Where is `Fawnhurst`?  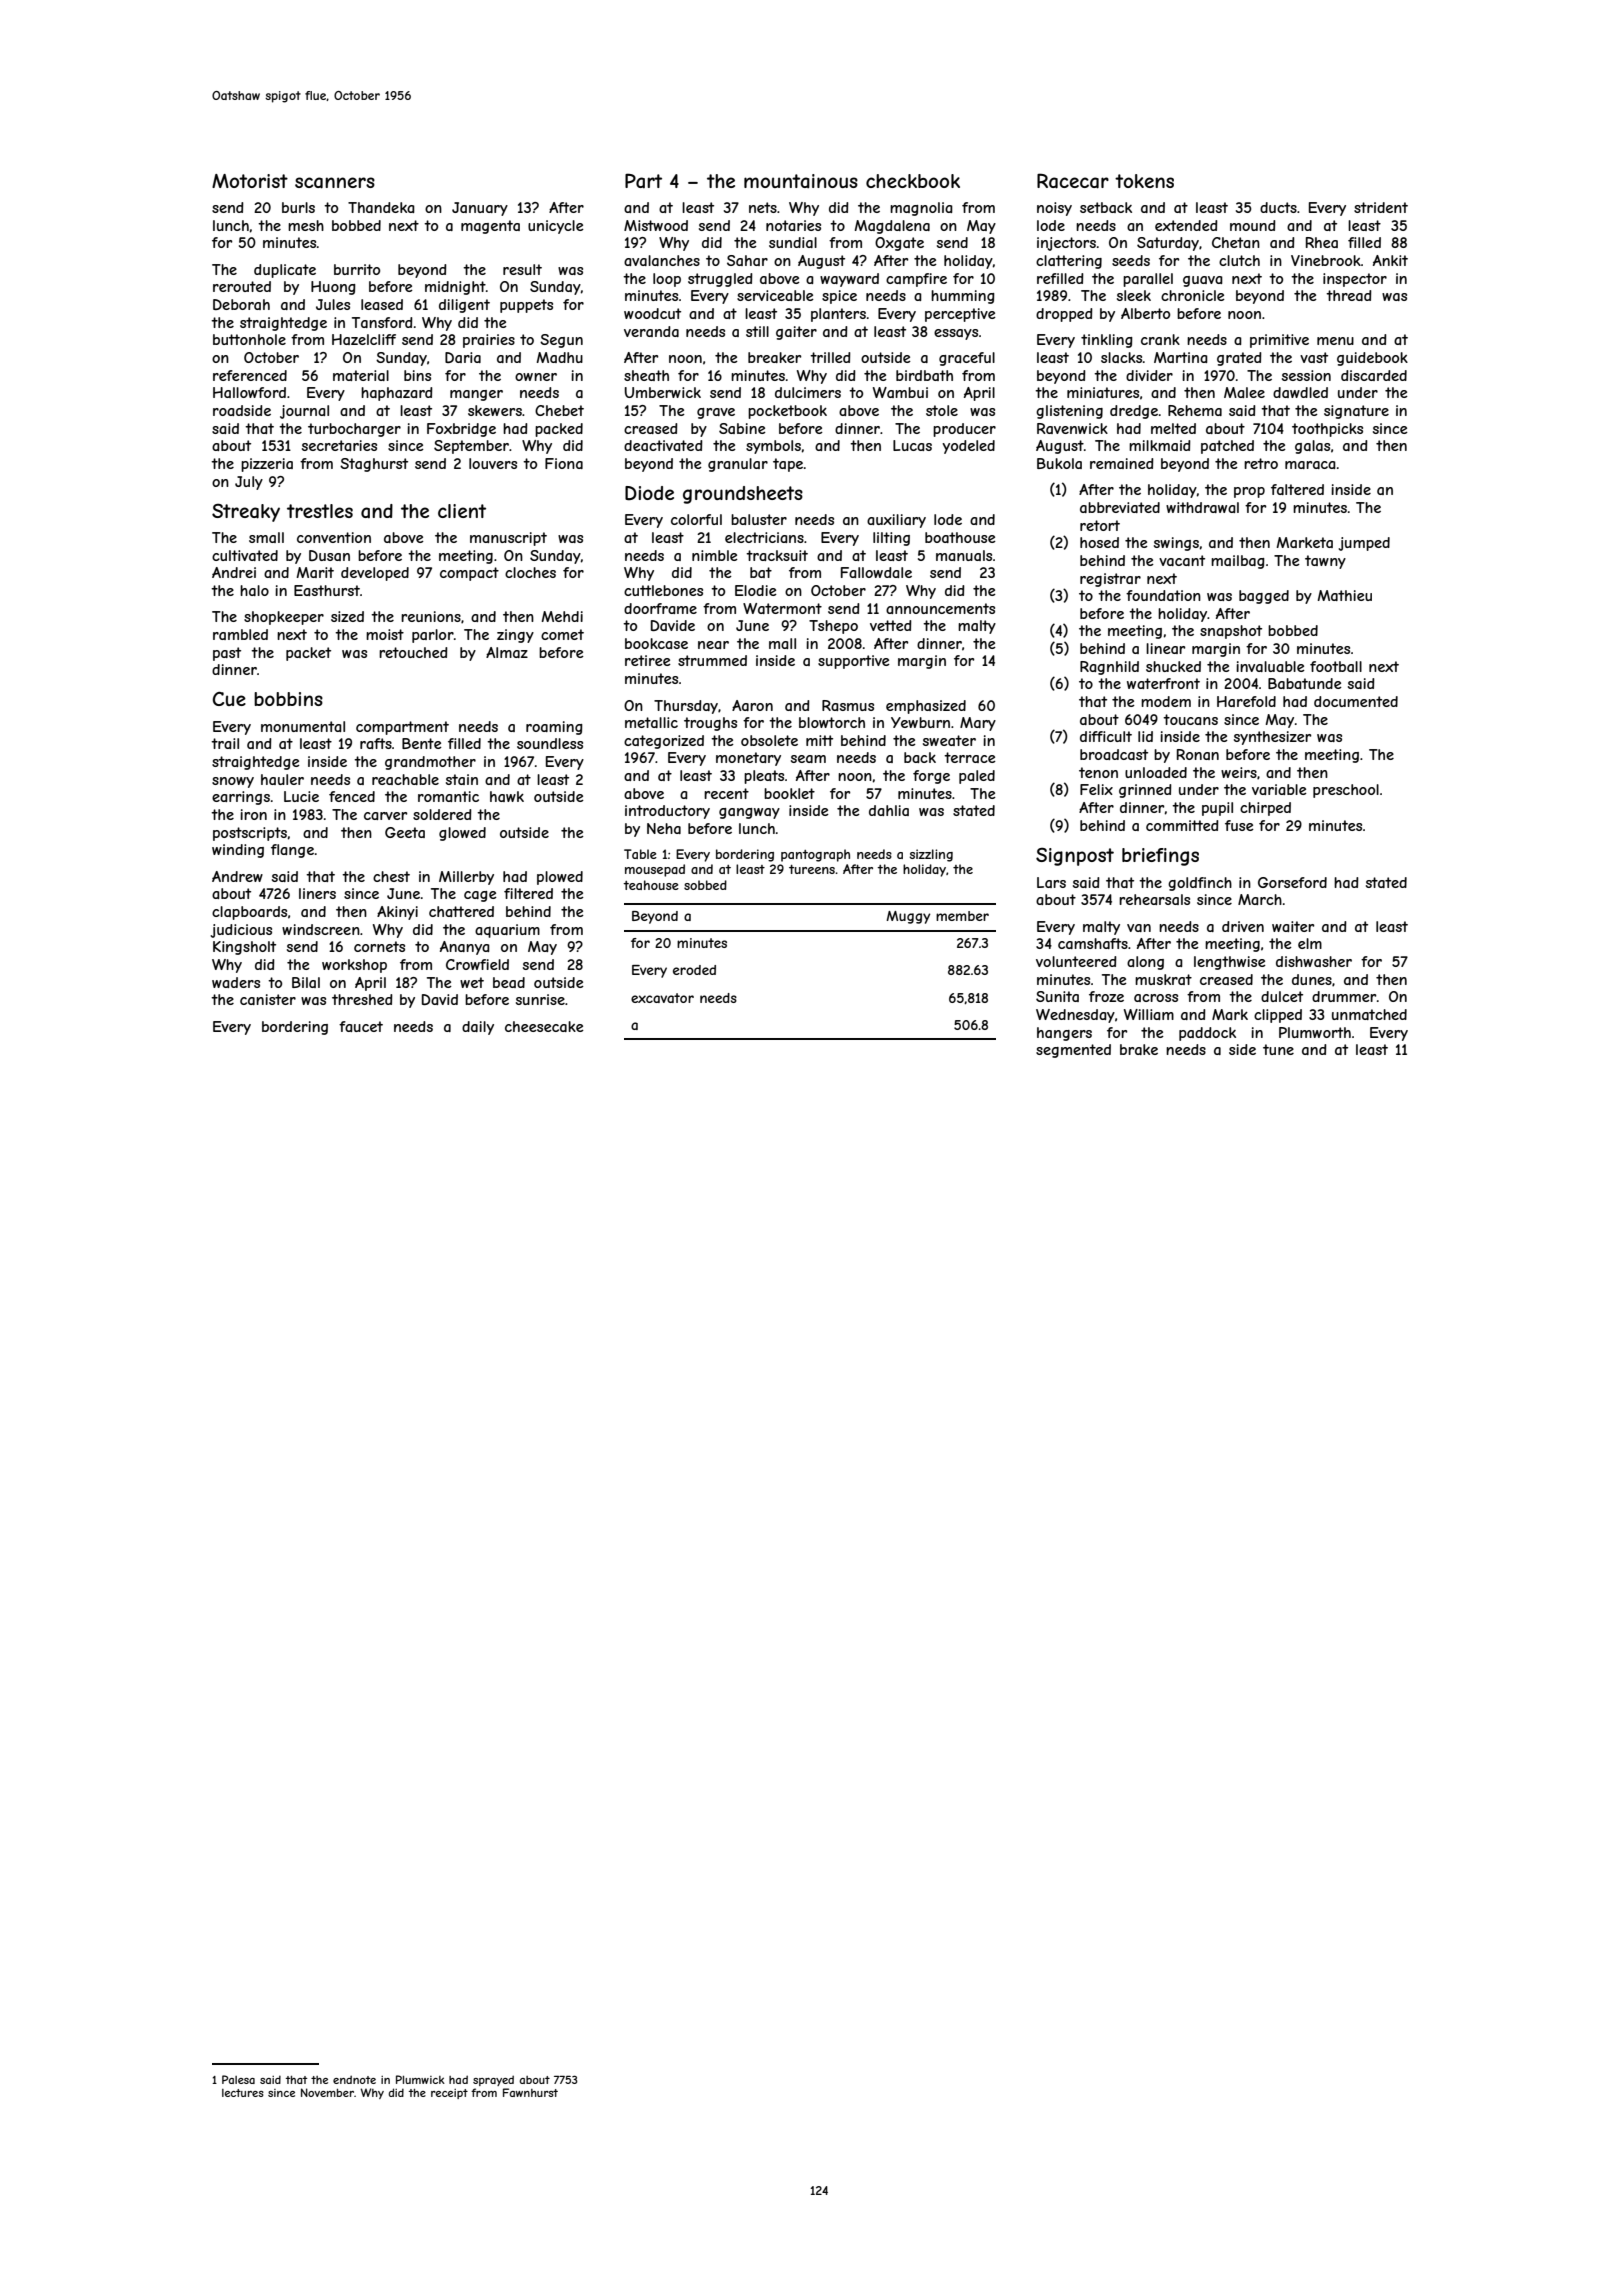 Fawnhurst is located at coordinates (530, 2092).
